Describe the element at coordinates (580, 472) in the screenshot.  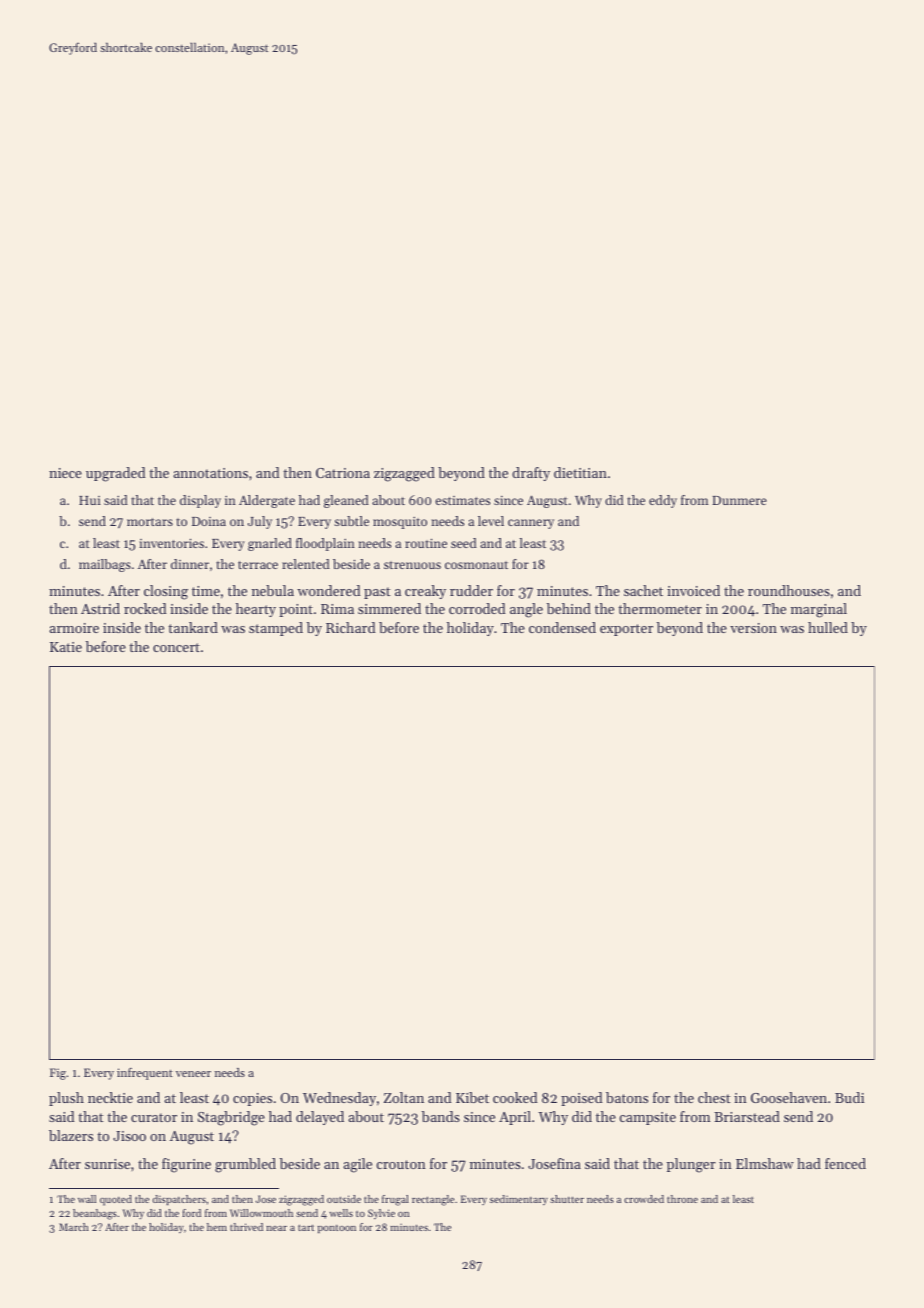
I see `dietitian` at that location.
